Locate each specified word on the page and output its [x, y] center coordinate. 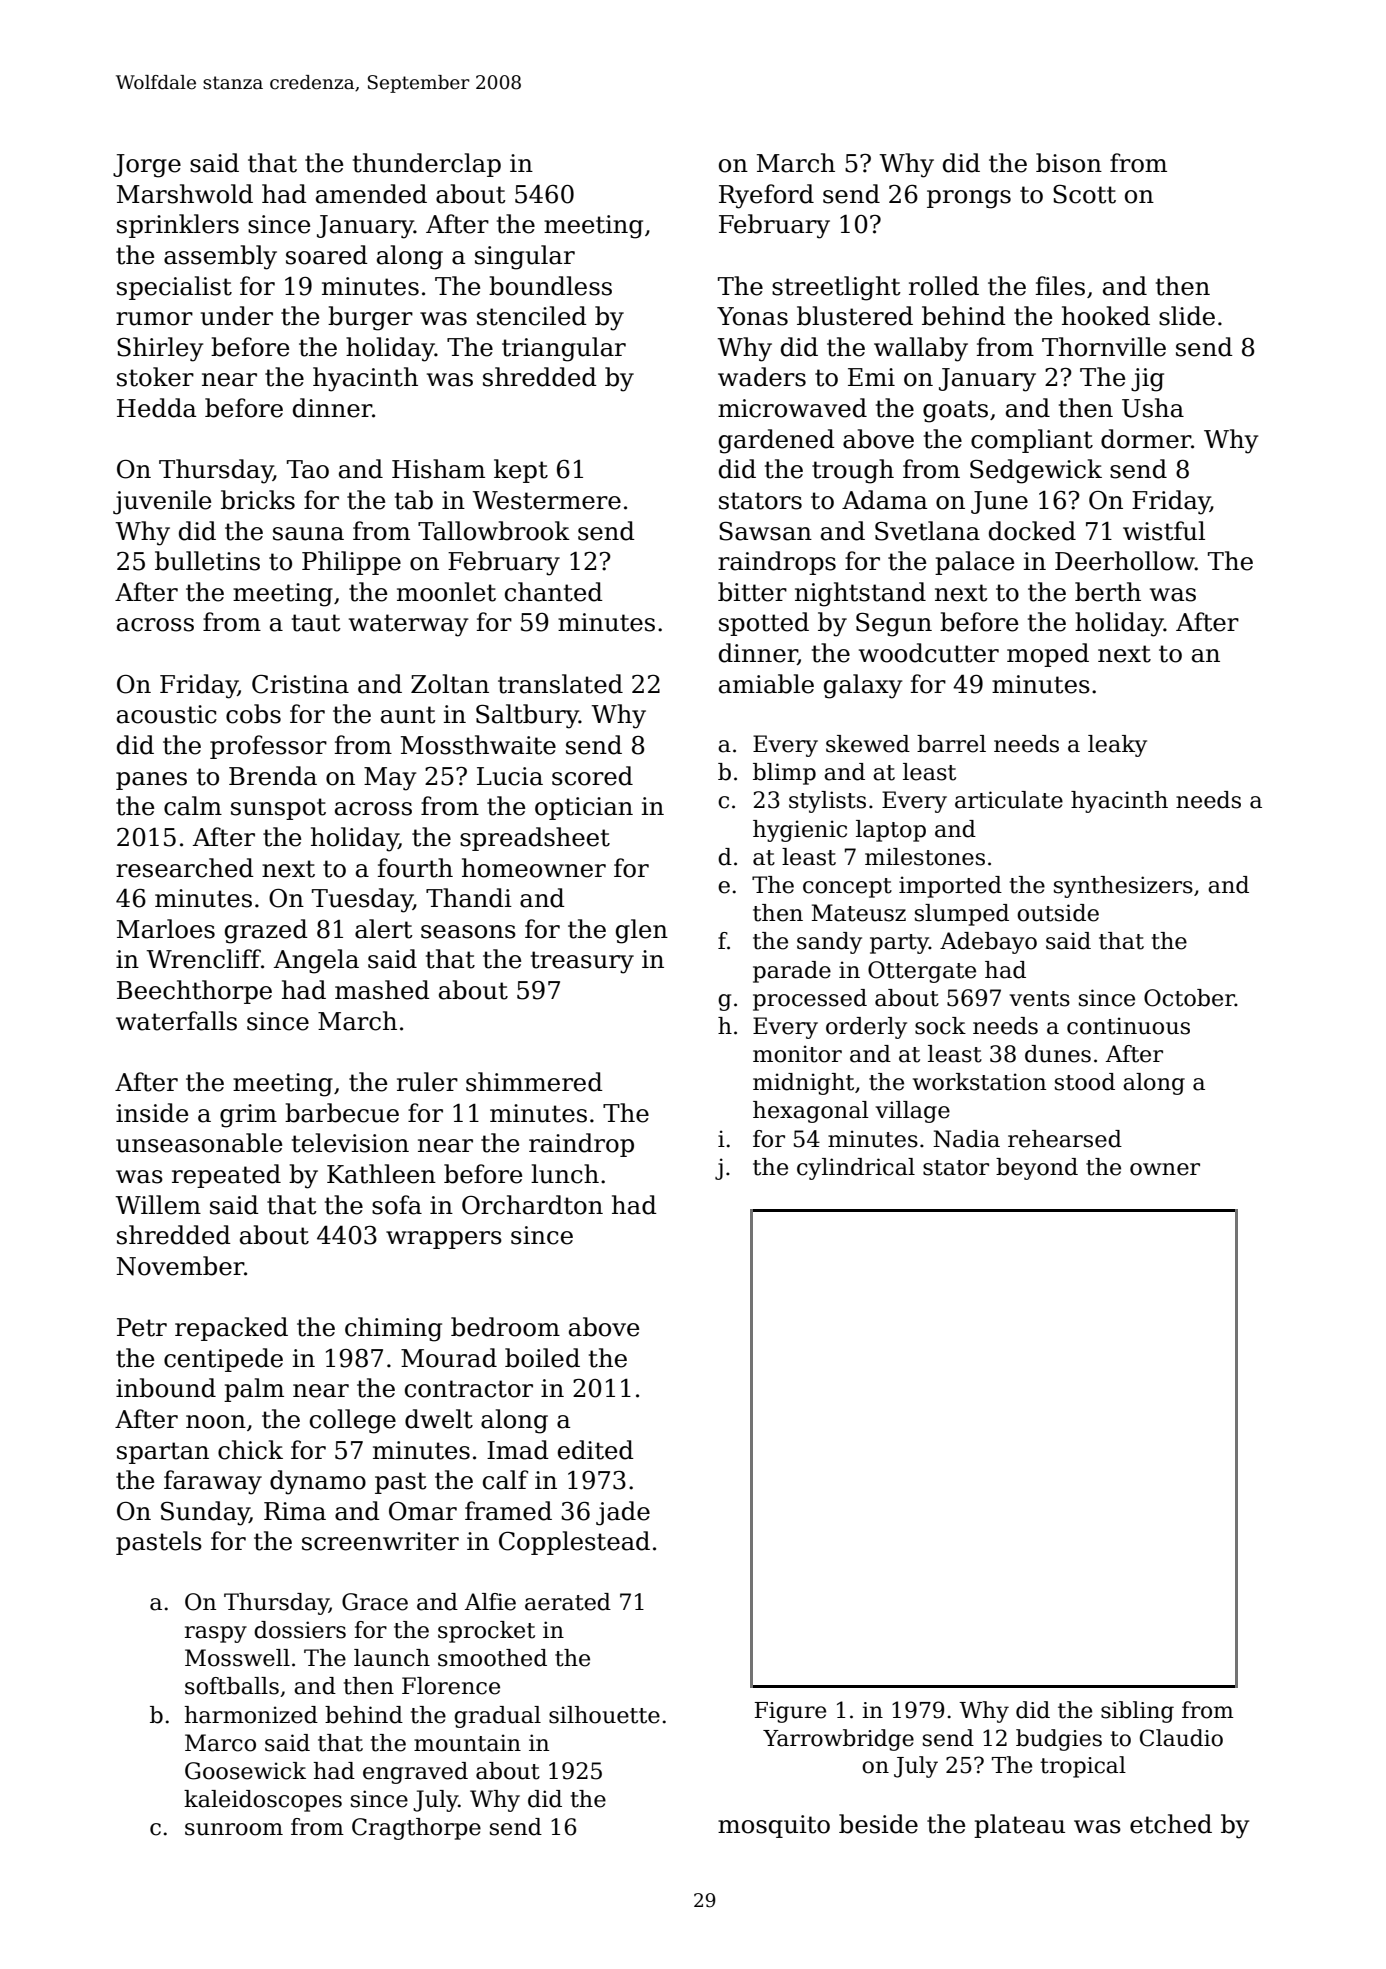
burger [370, 318]
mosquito [774, 1826]
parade [792, 972]
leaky [1117, 746]
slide [1187, 316]
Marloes [166, 929]
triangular [564, 349]
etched [1171, 1824]
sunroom [234, 1829]
